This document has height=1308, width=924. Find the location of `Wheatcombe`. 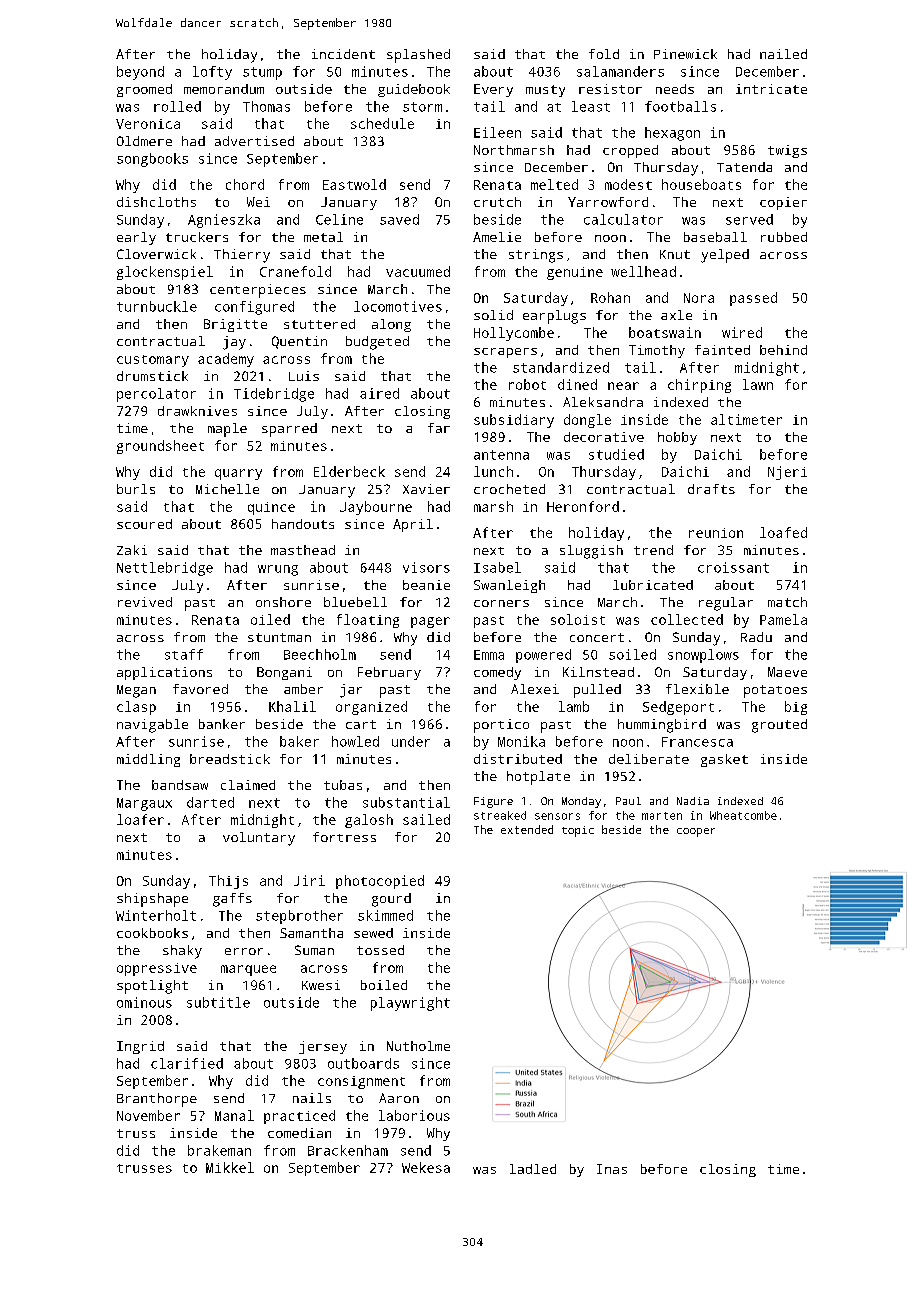

Wheatcombe is located at coordinates (743, 815).
